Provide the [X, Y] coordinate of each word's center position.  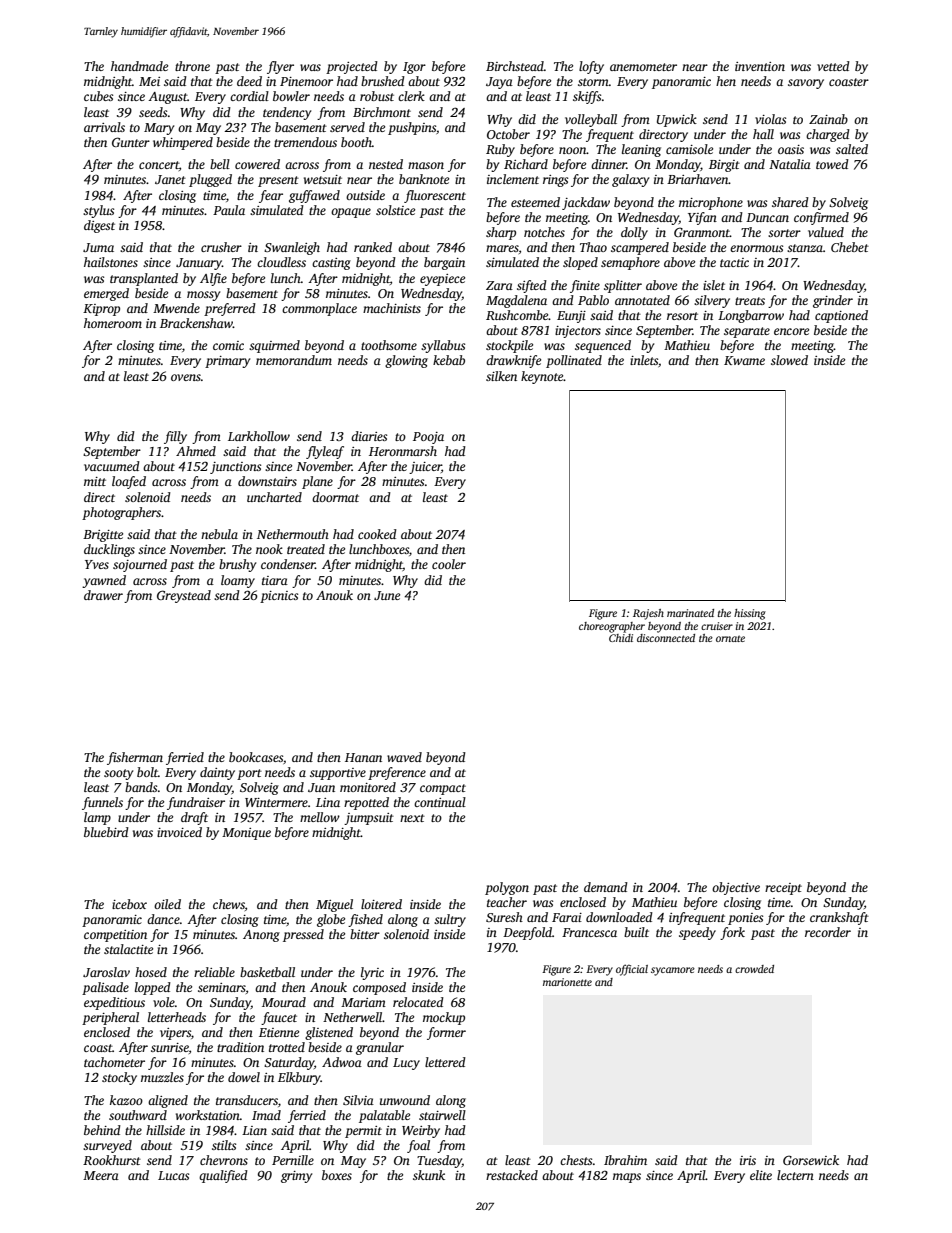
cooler [449, 564]
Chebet [850, 247]
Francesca [589, 932]
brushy [237, 565]
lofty [591, 67]
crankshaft [839, 918]
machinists [392, 308]
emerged [106, 294]
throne [192, 66]
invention [760, 66]
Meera [101, 1175]
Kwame [744, 360]
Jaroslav [106, 972]
